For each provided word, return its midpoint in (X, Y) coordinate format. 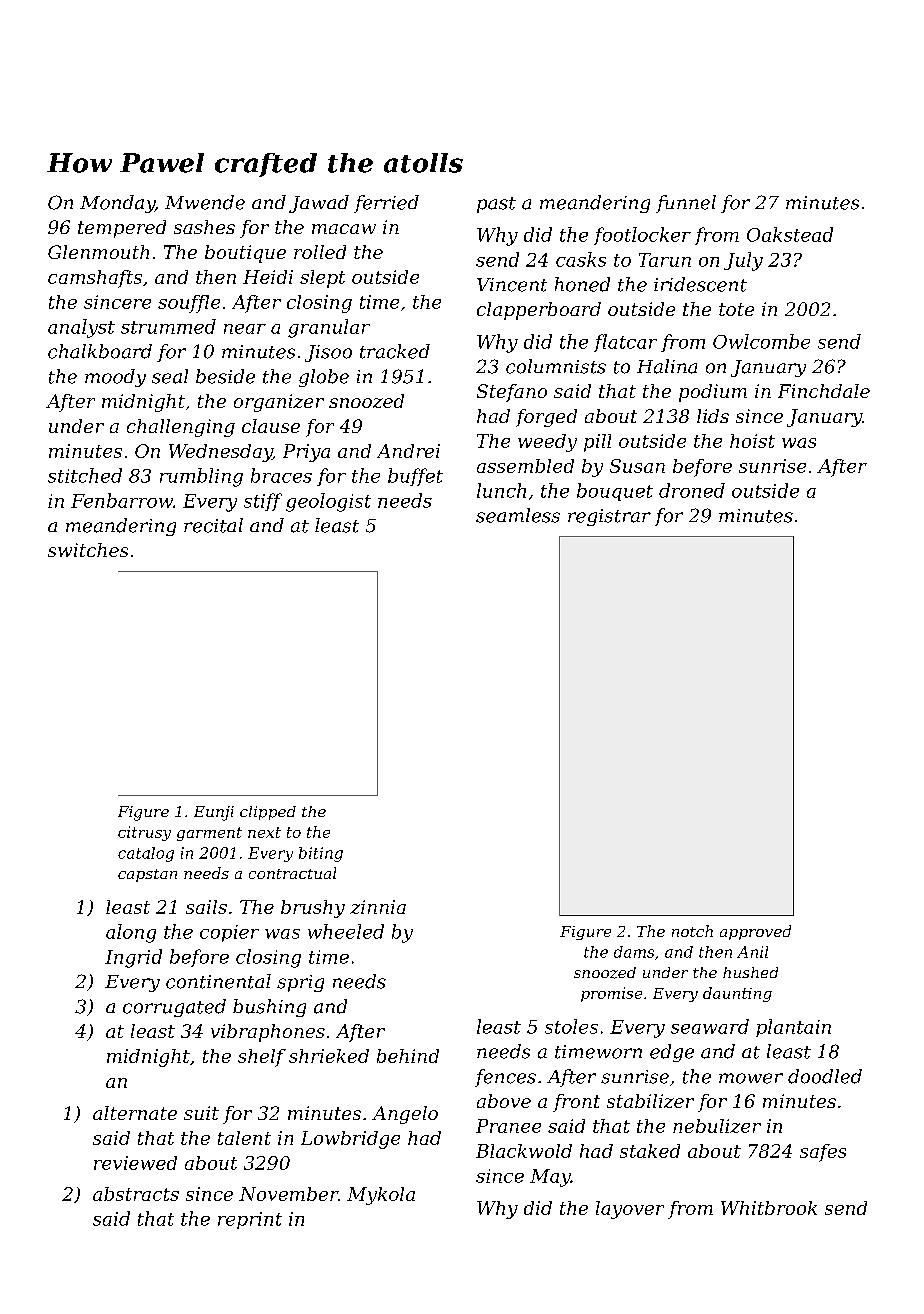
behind (408, 1056)
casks (581, 259)
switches (88, 550)
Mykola (381, 1196)
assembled (525, 466)
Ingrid (133, 958)
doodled (825, 1076)
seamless (518, 515)
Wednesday (221, 453)
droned (692, 490)
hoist (752, 441)
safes (823, 1153)
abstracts (136, 1194)
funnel (686, 204)
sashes (204, 227)
